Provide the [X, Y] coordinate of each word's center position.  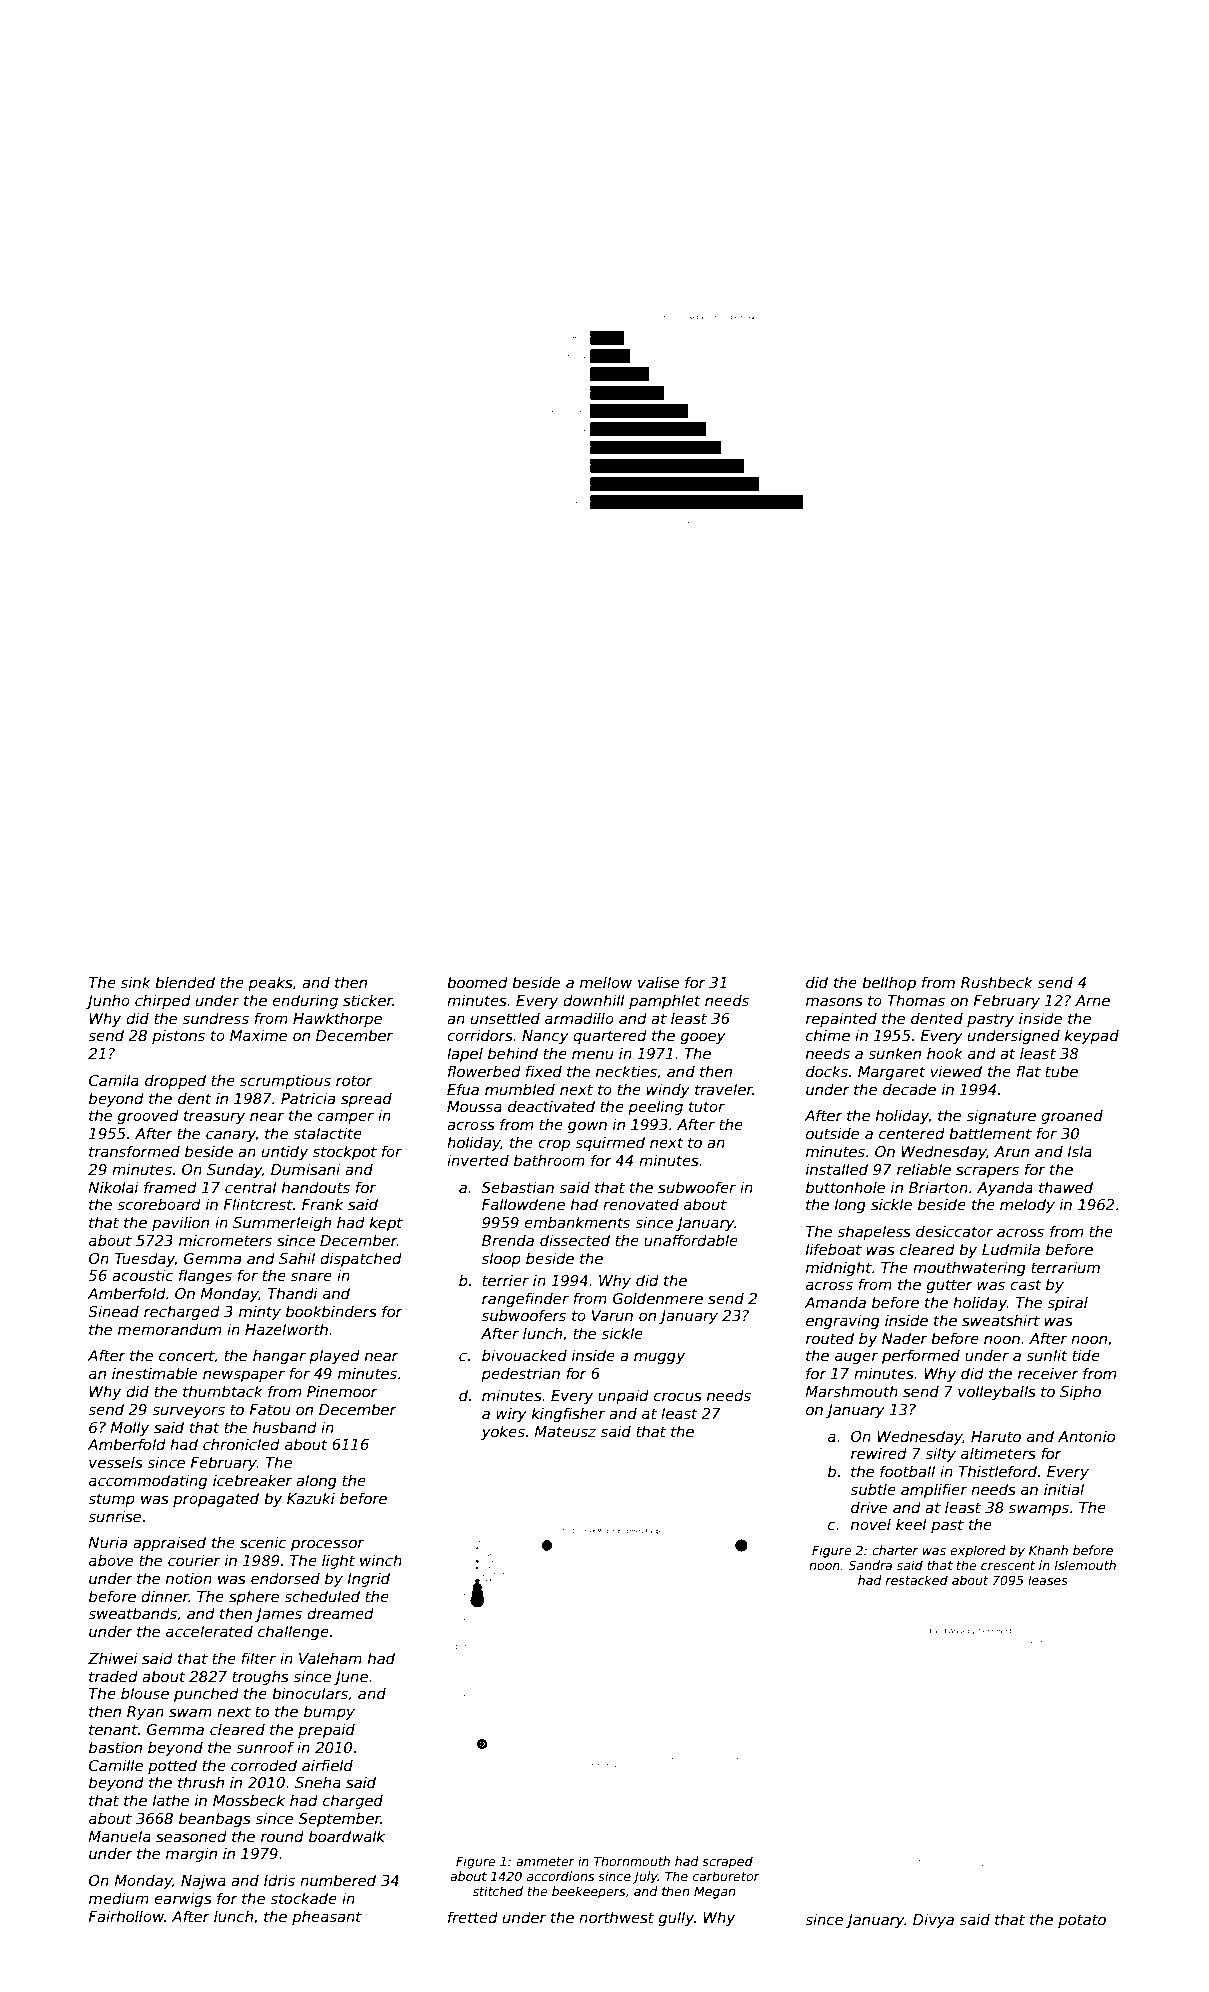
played [334, 1356]
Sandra [870, 1565]
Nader [904, 1338]
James [278, 1615]
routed [830, 1338]
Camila [114, 1080]
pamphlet [665, 1001]
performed [921, 1356]
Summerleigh [282, 1223]
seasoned [191, 1836]
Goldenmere [658, 1298]
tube [1061, 1071]
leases [1048, 1580]
